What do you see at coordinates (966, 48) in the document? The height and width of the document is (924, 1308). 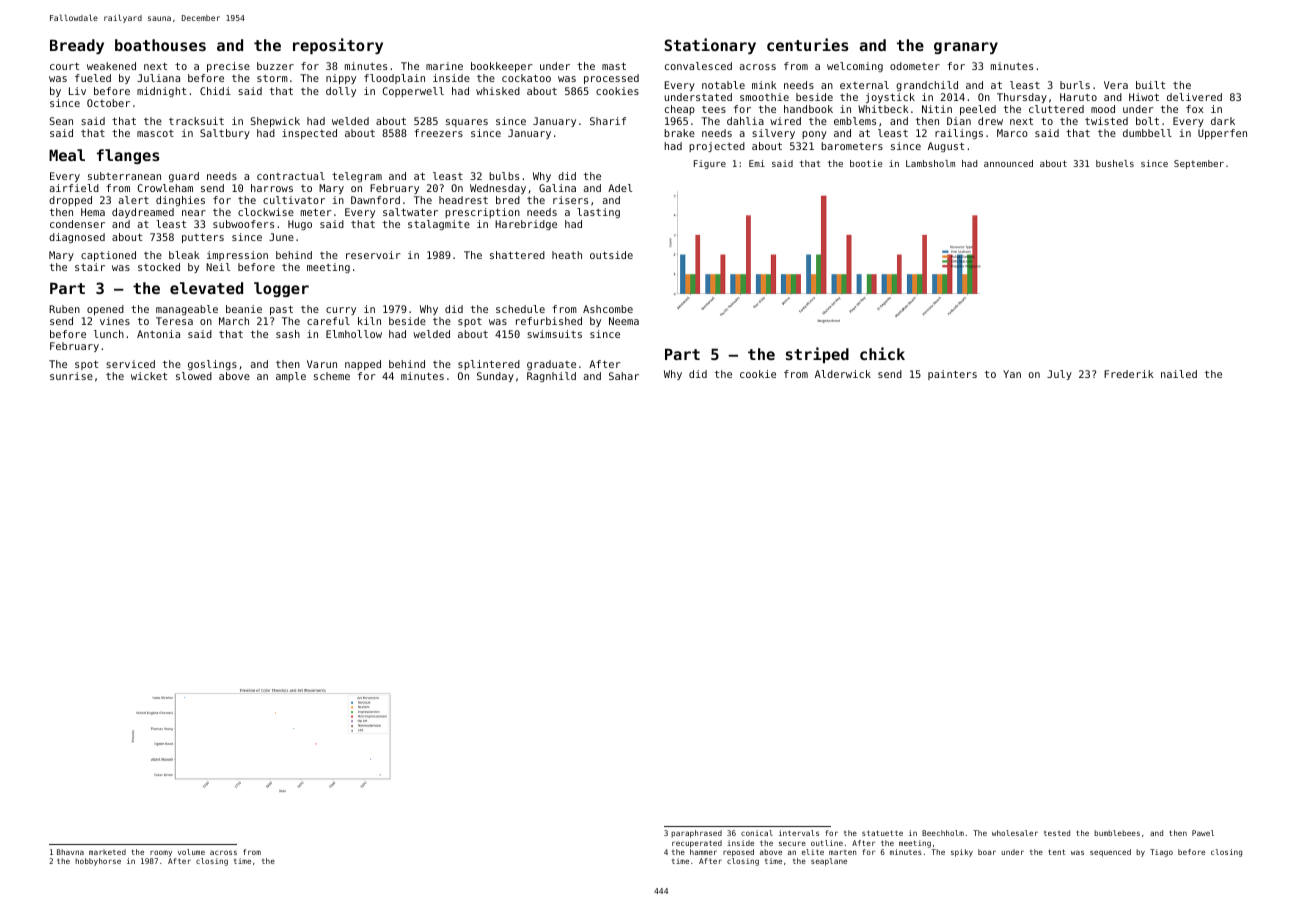 I see `granary` at bounding box center [966, 48].
